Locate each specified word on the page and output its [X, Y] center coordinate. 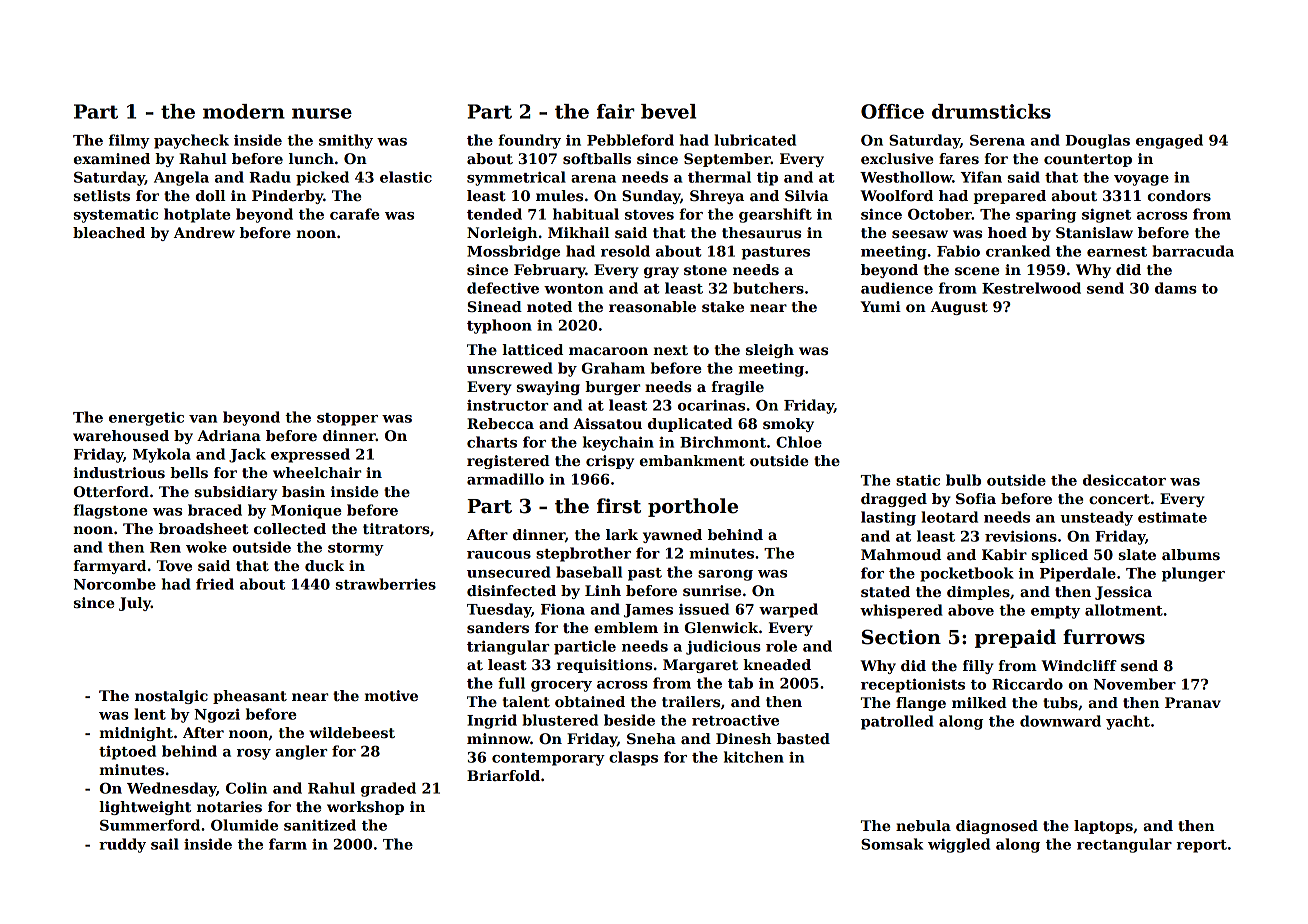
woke [206, 547]
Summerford [150, 825]
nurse [322, 113]
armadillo [505, 479]
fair [616, 111]
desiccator [1124, 480]
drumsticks [991, 111]
